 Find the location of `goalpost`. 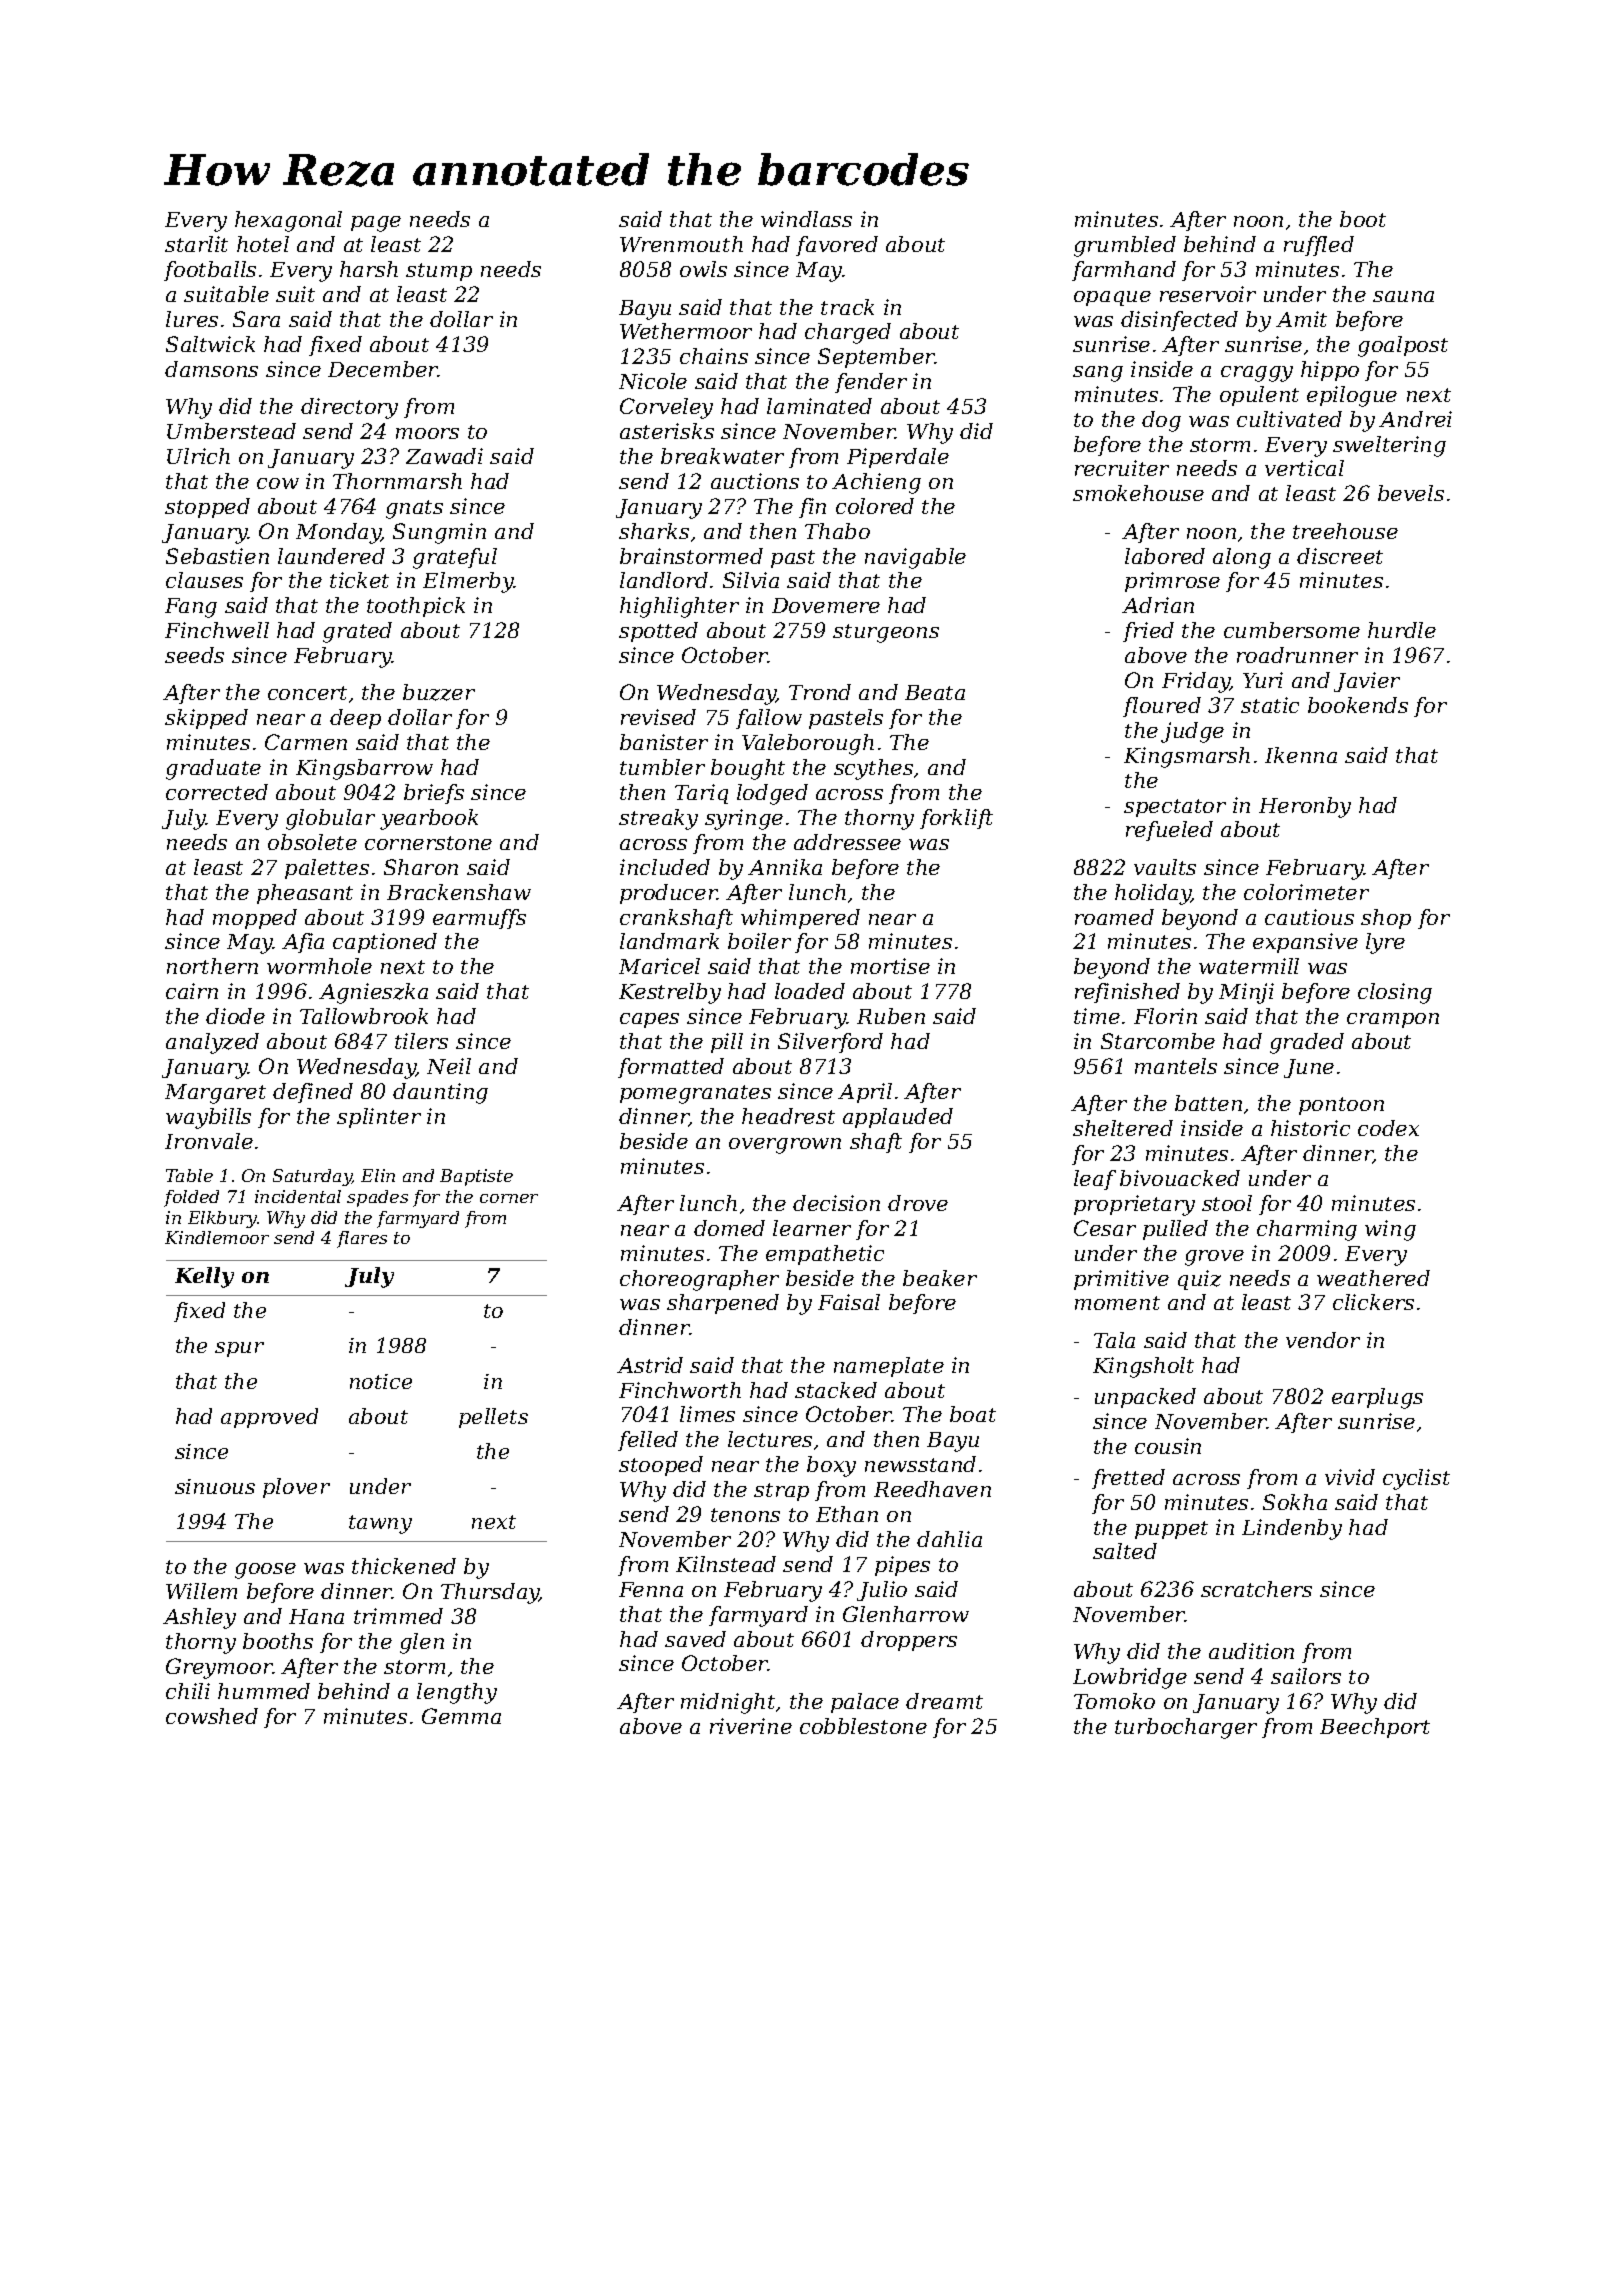

goalpost is located at coordinates (1403, 346).
